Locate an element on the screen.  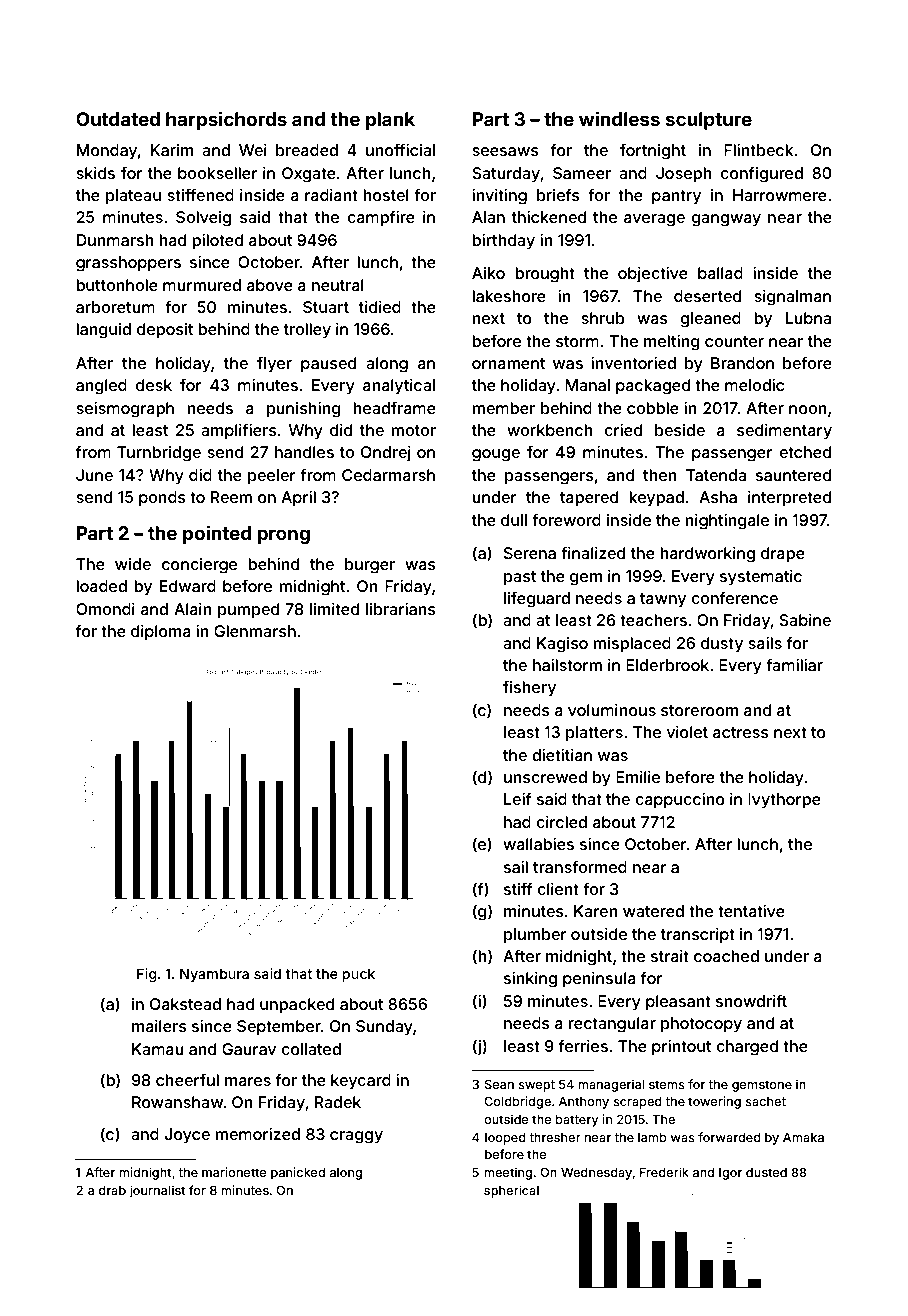
Outdated is located at coordinates (118, 119).
